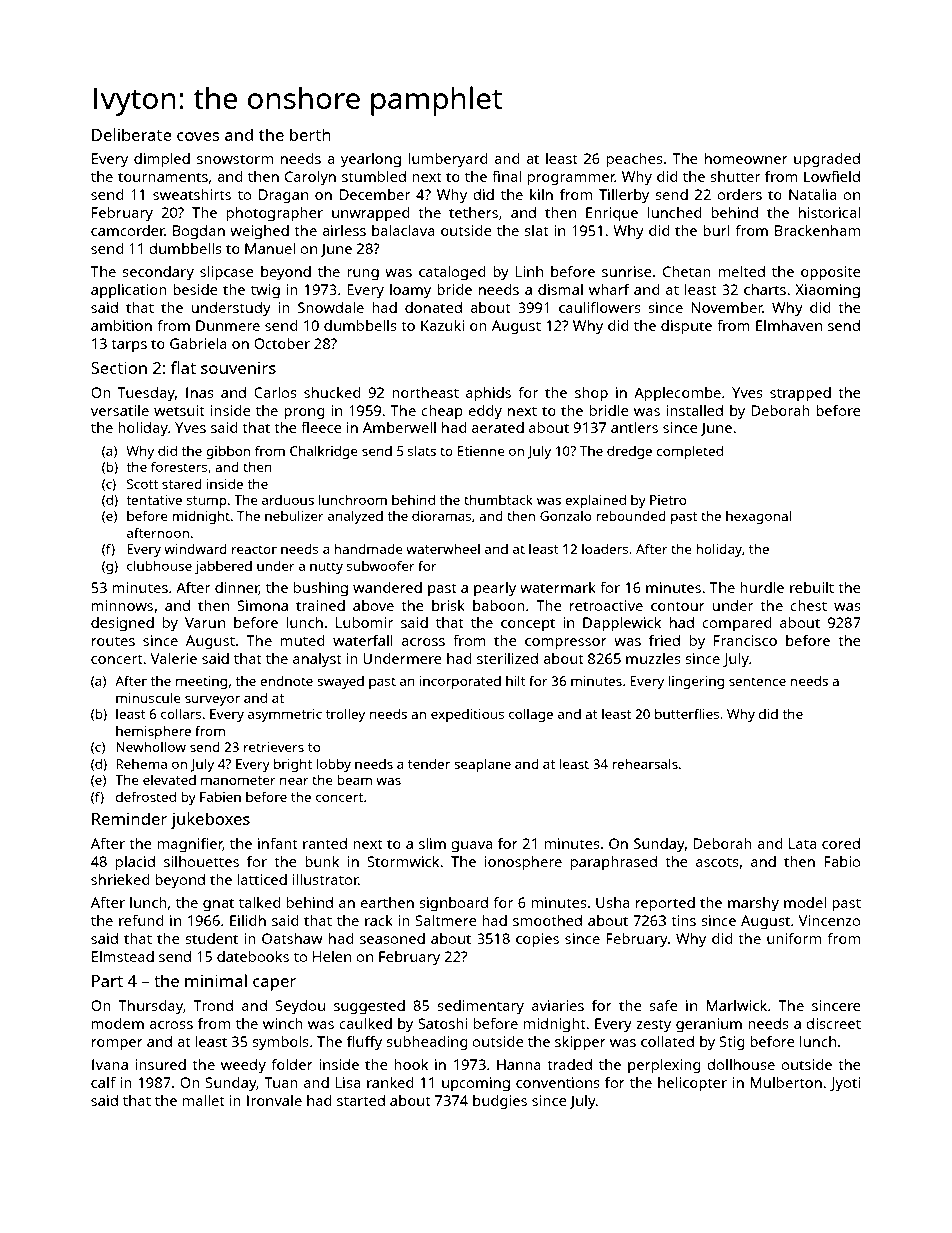 Image resolution: width=952 pixels, height=1233 pixels. Describe the element at coordinates (841, 843) in the screenshot. I see `cored` at that location.
